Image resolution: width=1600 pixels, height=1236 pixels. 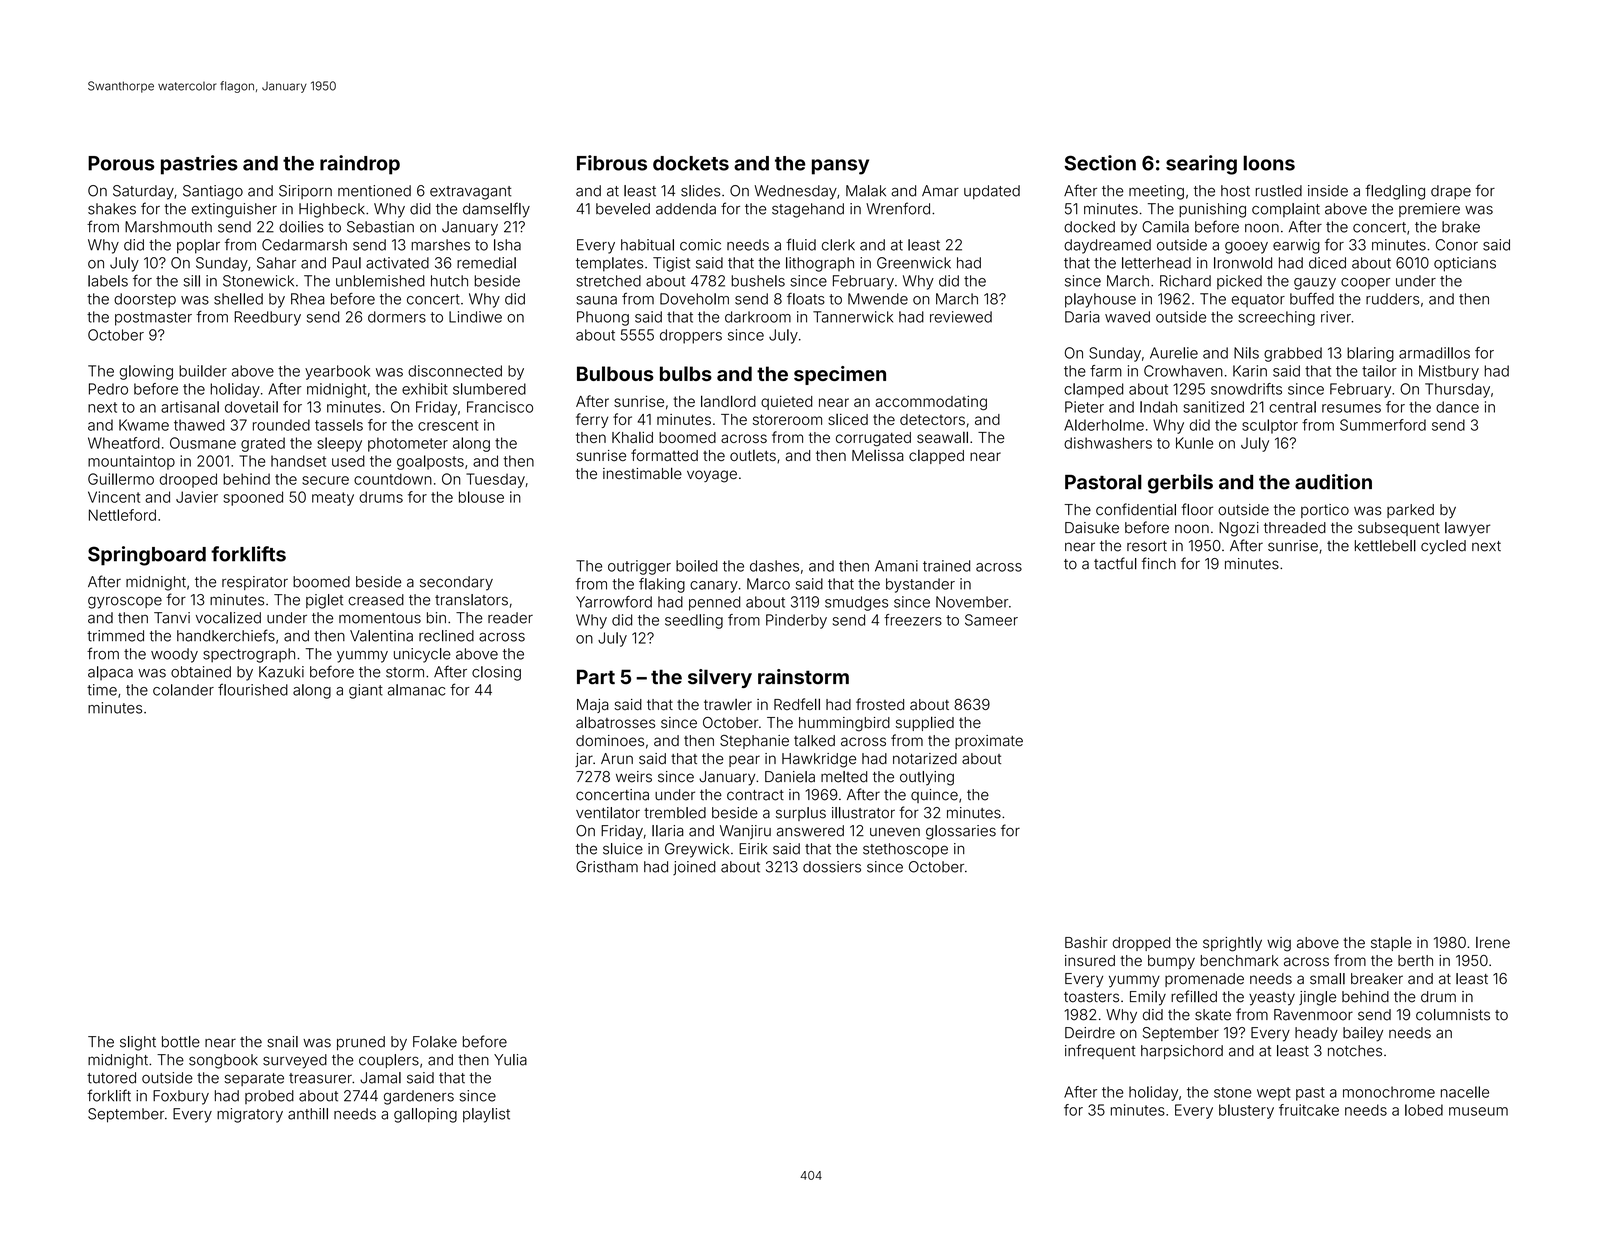 What do you see at coordinates (728, 704) in the screenshot?
I see `trawler` at bounding box center [728, 704].
